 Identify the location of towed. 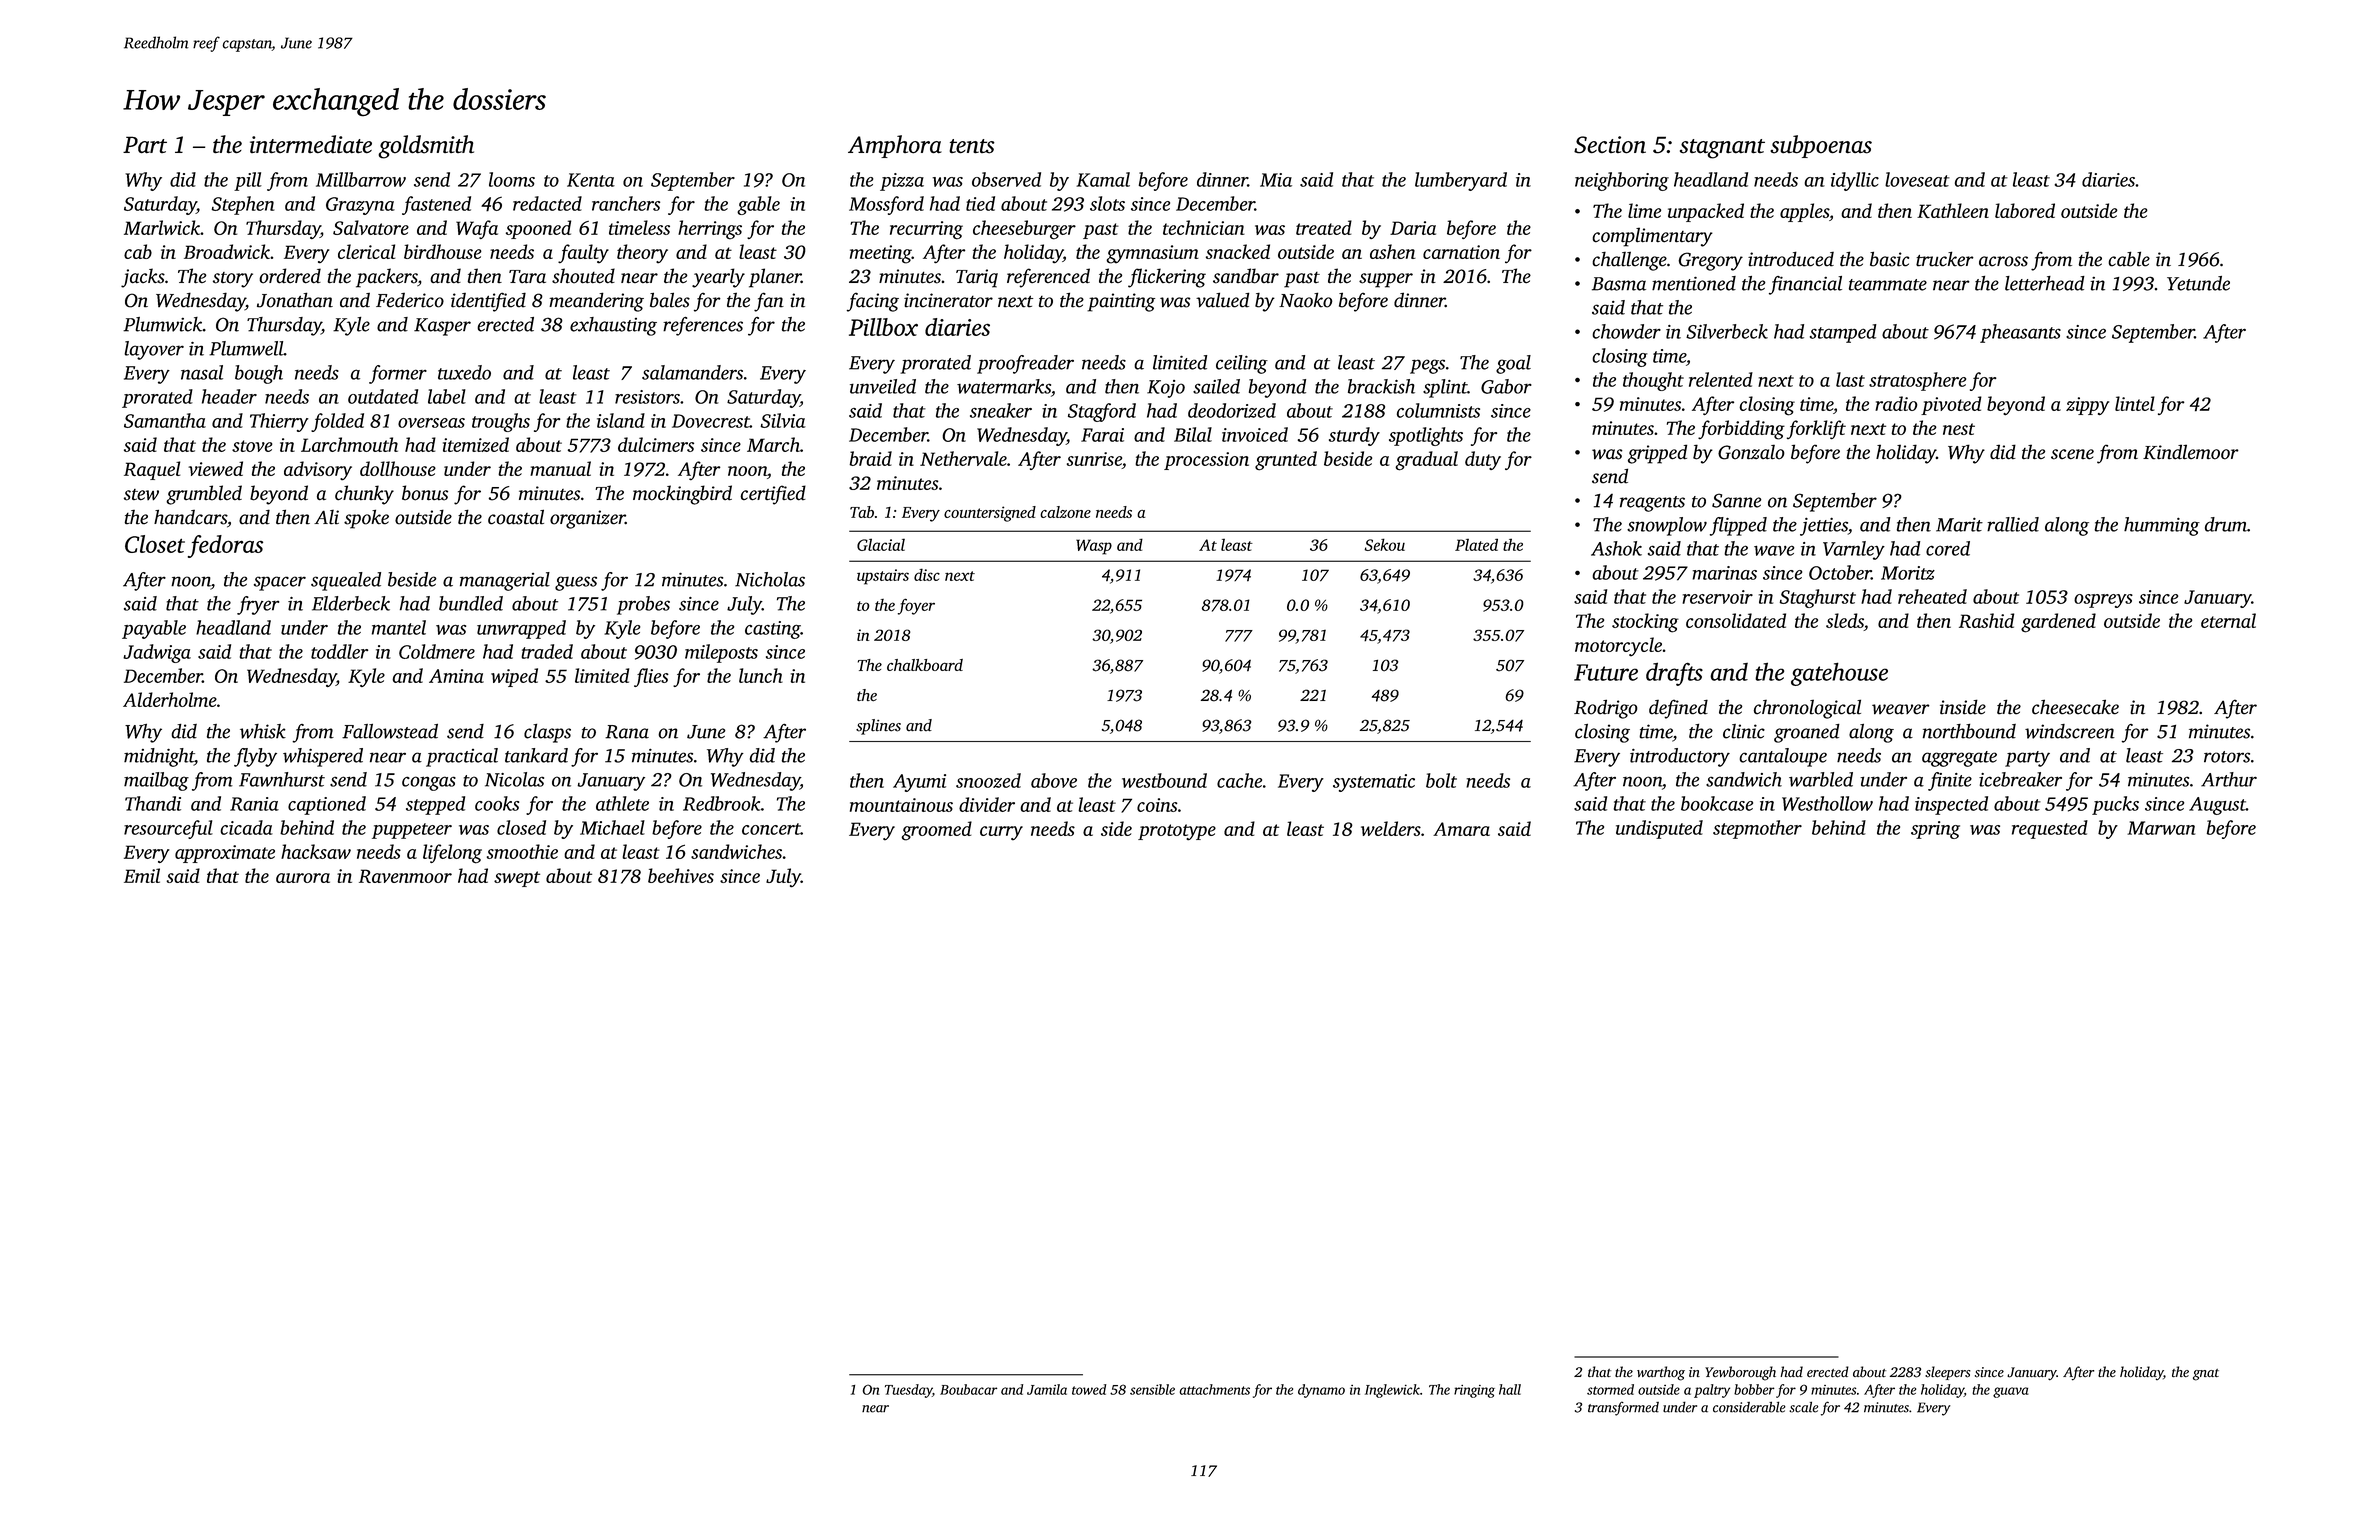
(1089, 1389).
